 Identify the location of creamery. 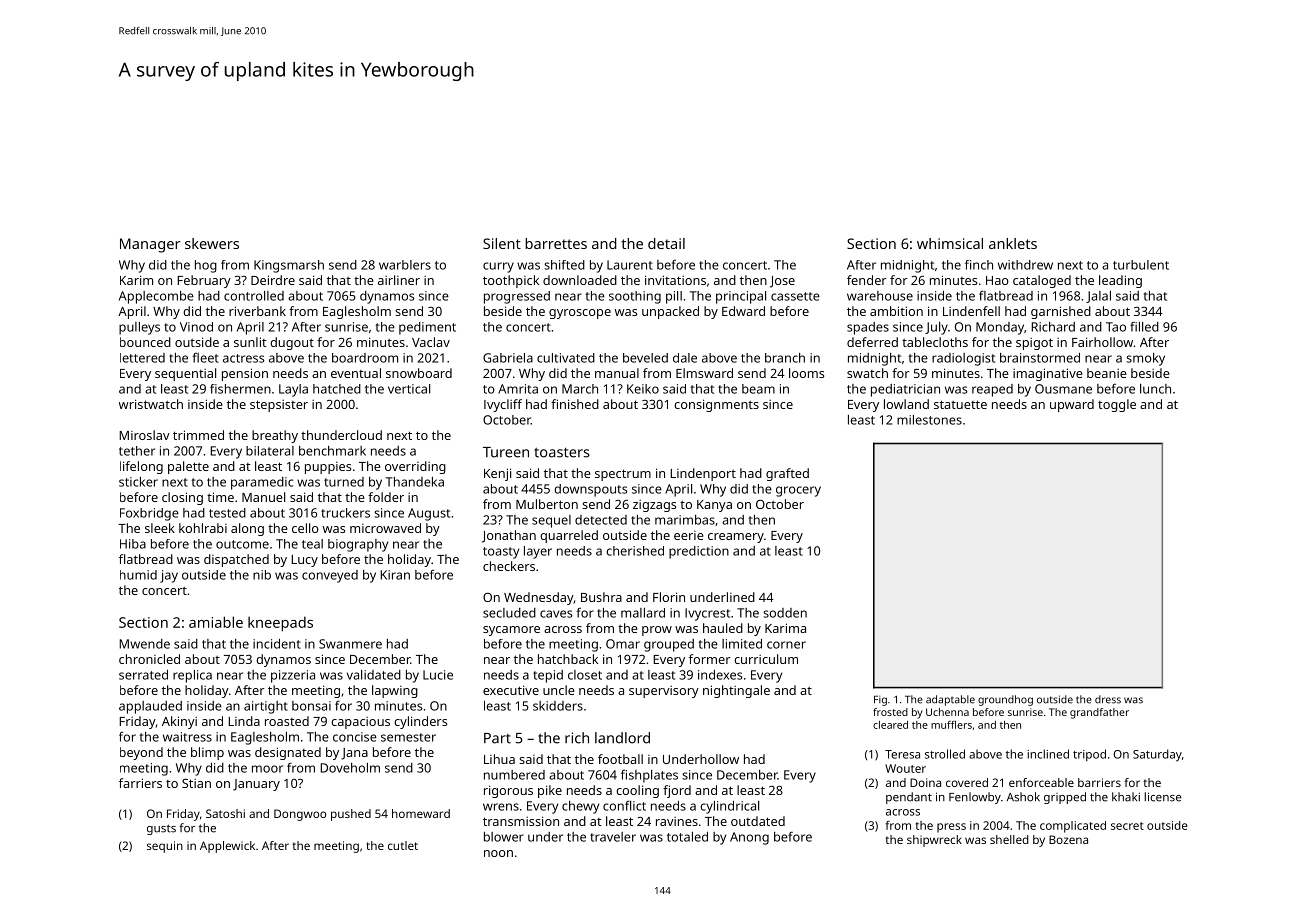
(736, 538).
